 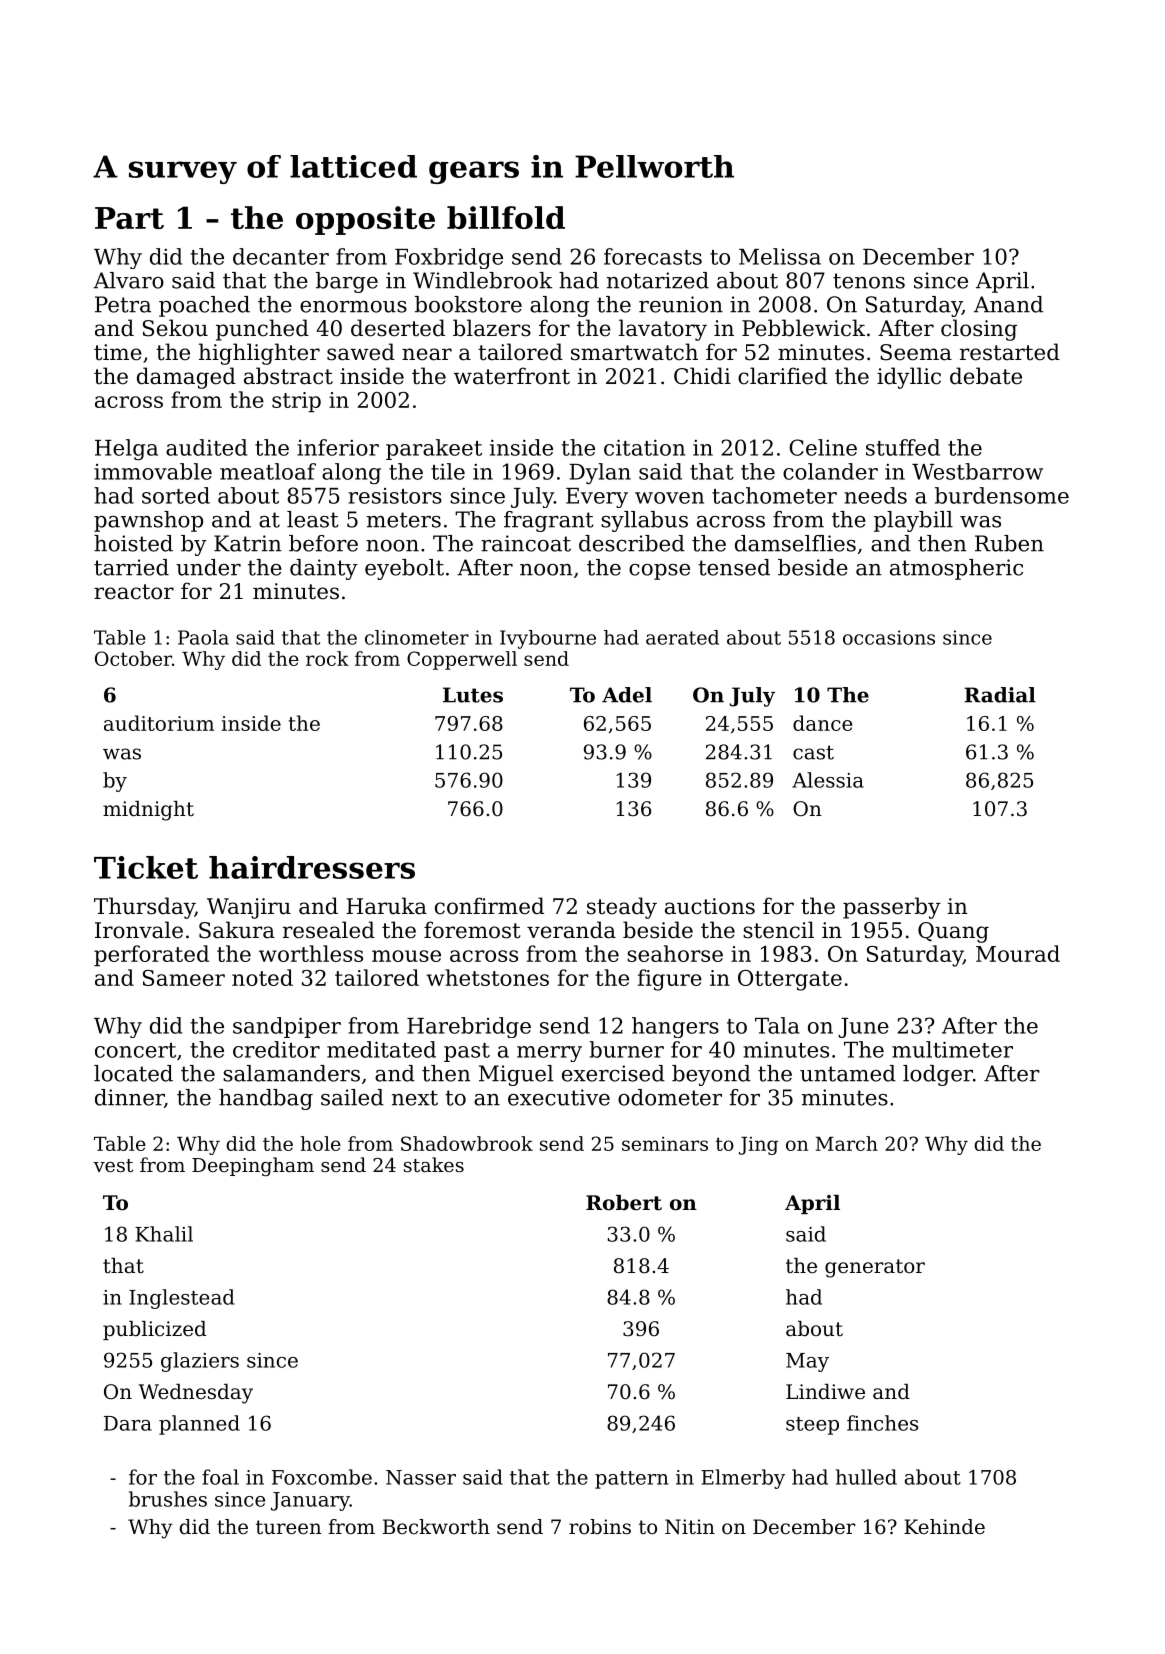 What do you see at coordinates (624, 1203) in the screenshot?
I see `Robert` at bounding box center [624, 1203].
